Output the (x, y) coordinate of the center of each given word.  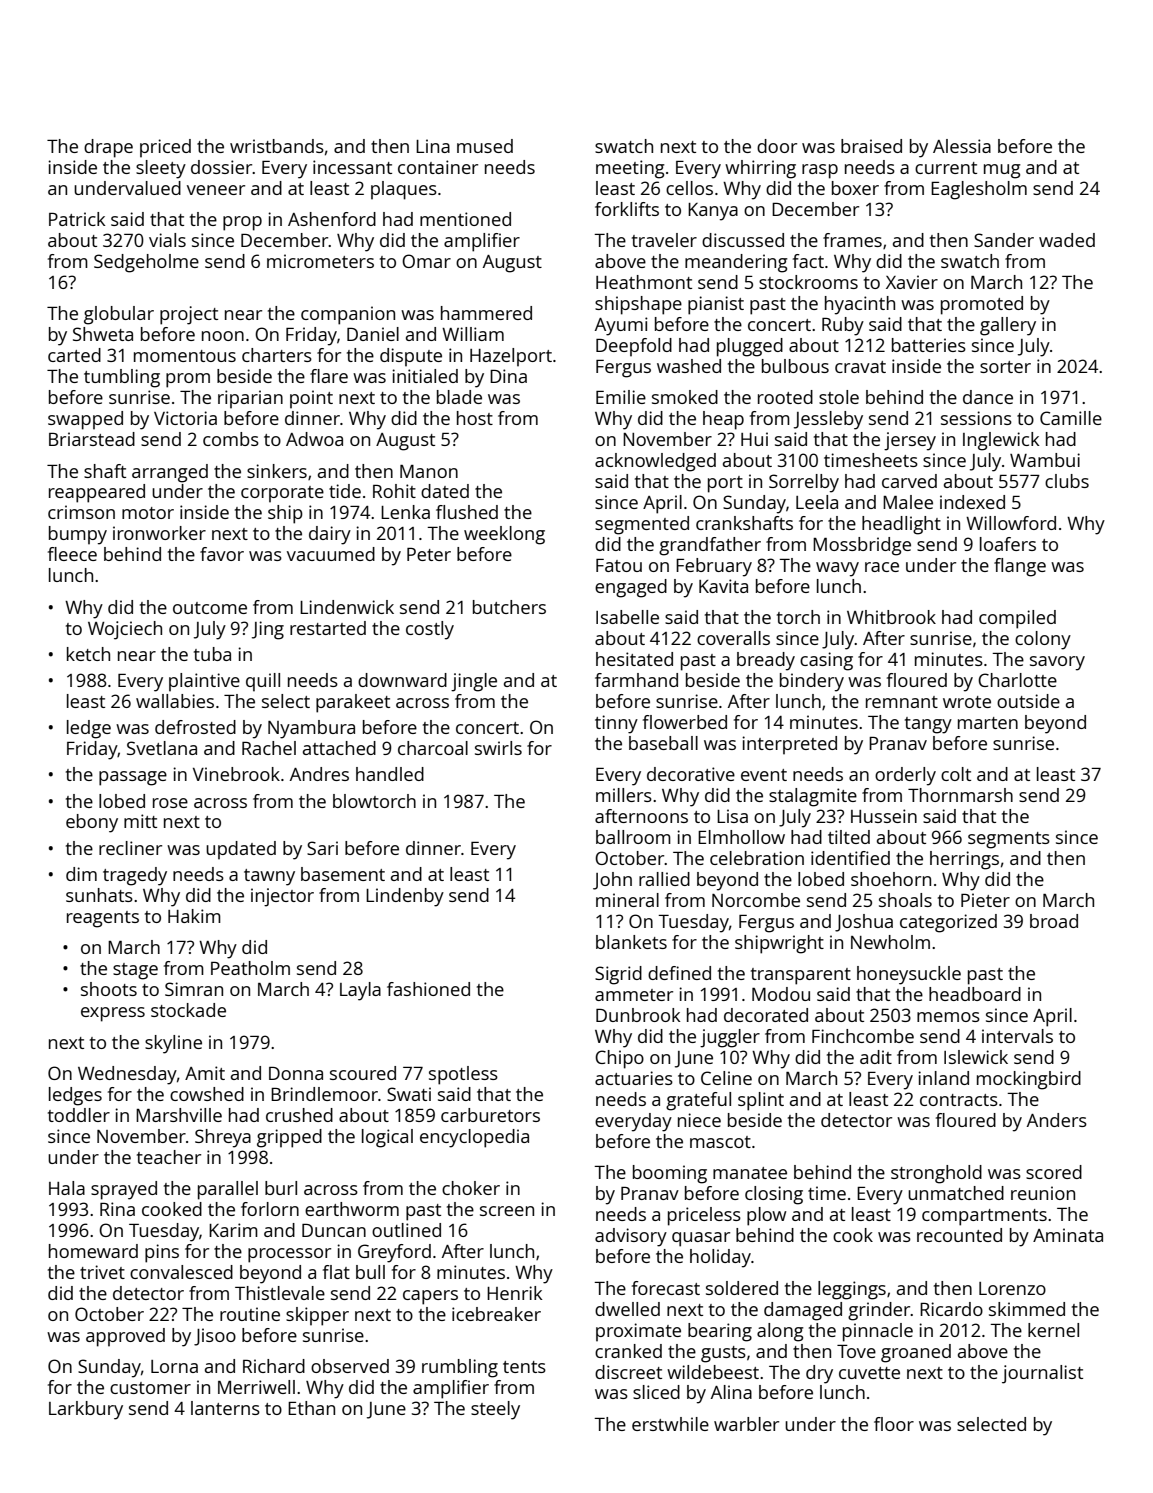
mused (485, 146)
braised (871, 146)
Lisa (732, 816)
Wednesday (127, 1075)
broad (1054, 921)
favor (222, 554)
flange (1020, 567)
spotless (463, 1075)
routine (250, 1314)
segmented (642, 525)
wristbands (277, 146)
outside (1028, 701)
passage (133, 778)
